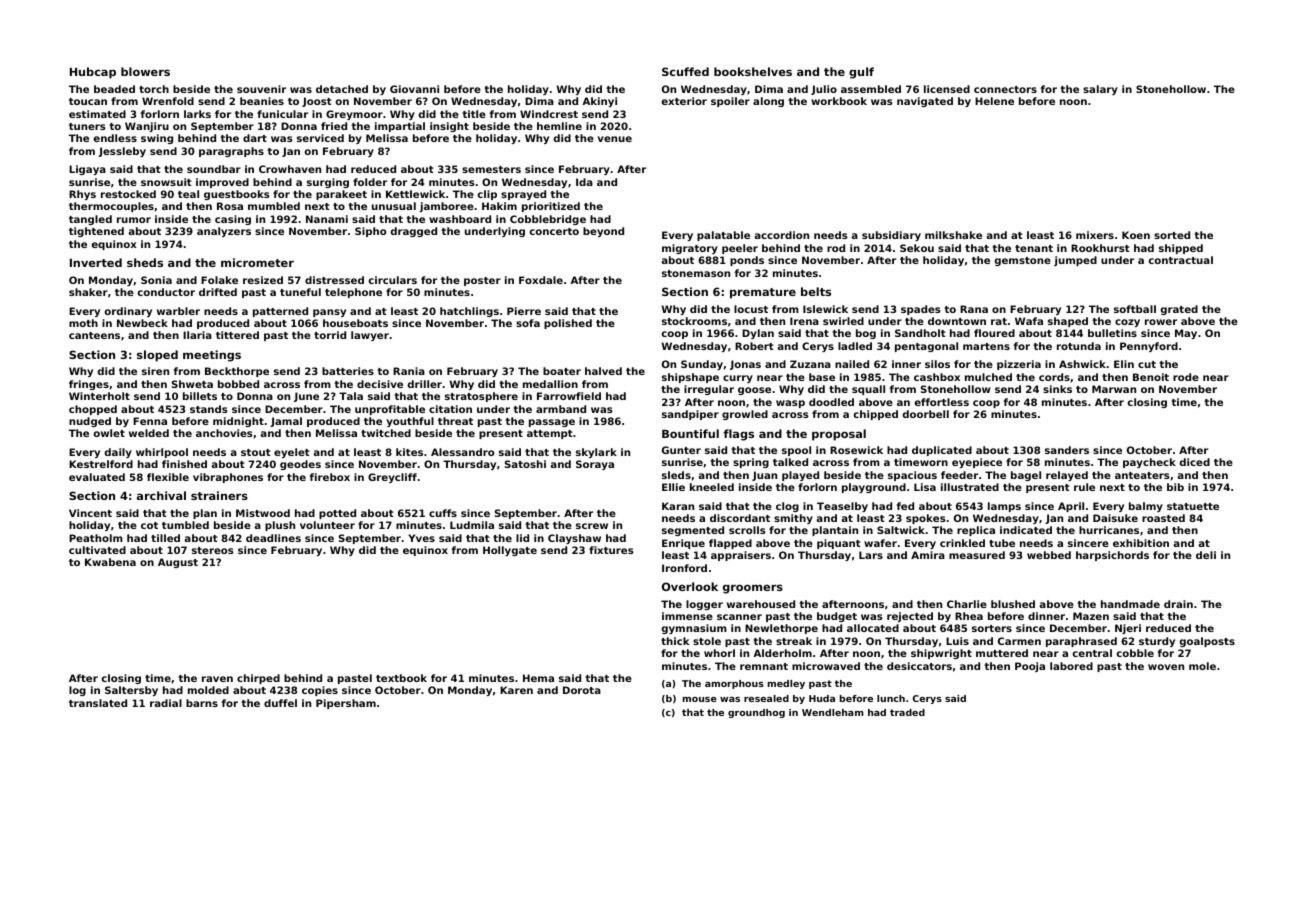  I want to click on salary, so click(1100, 90).
